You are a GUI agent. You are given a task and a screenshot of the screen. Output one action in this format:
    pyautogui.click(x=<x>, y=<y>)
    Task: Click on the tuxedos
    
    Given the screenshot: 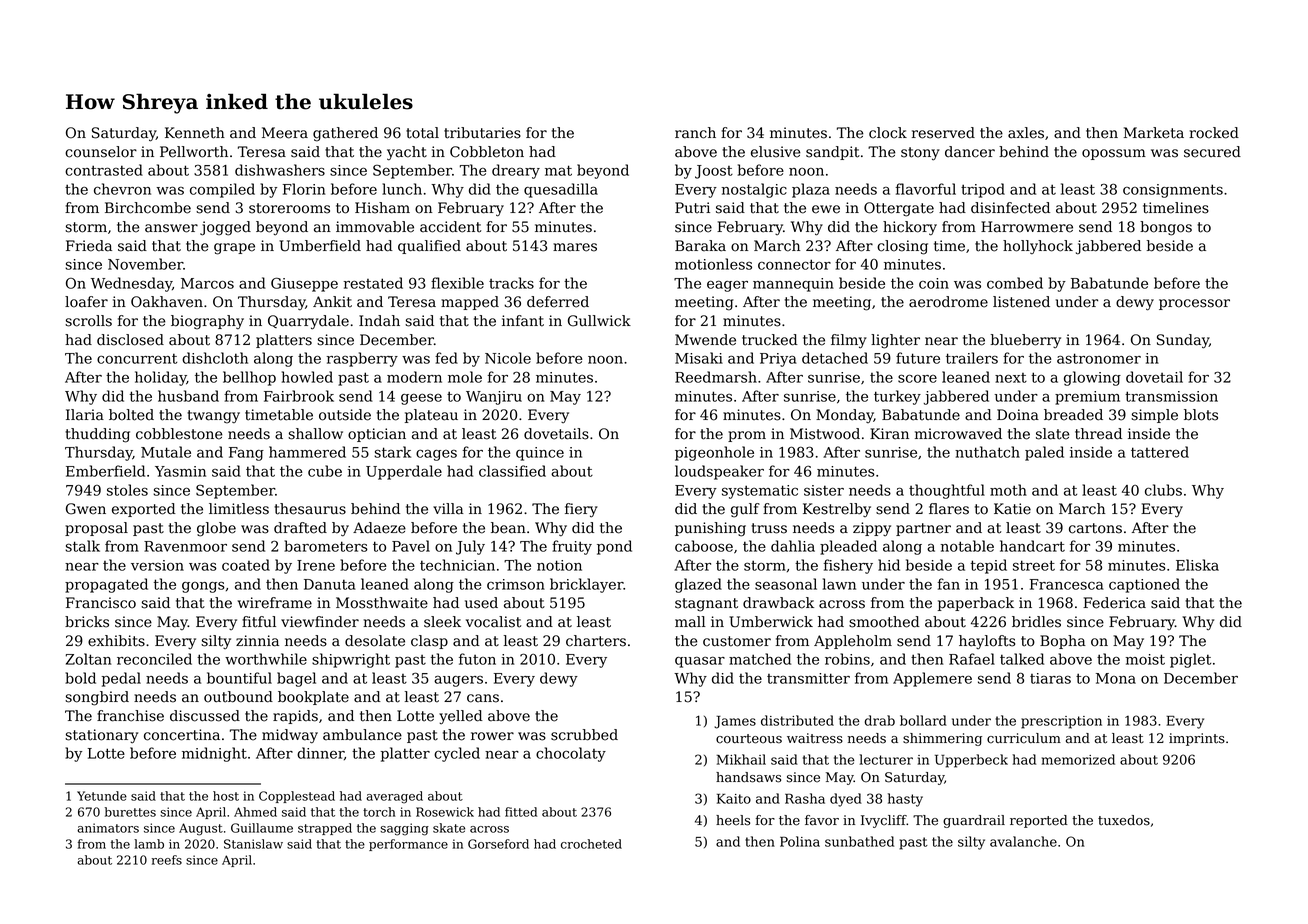 What is the action you would take?
    pyautogui.click(x=1124, y=820)
